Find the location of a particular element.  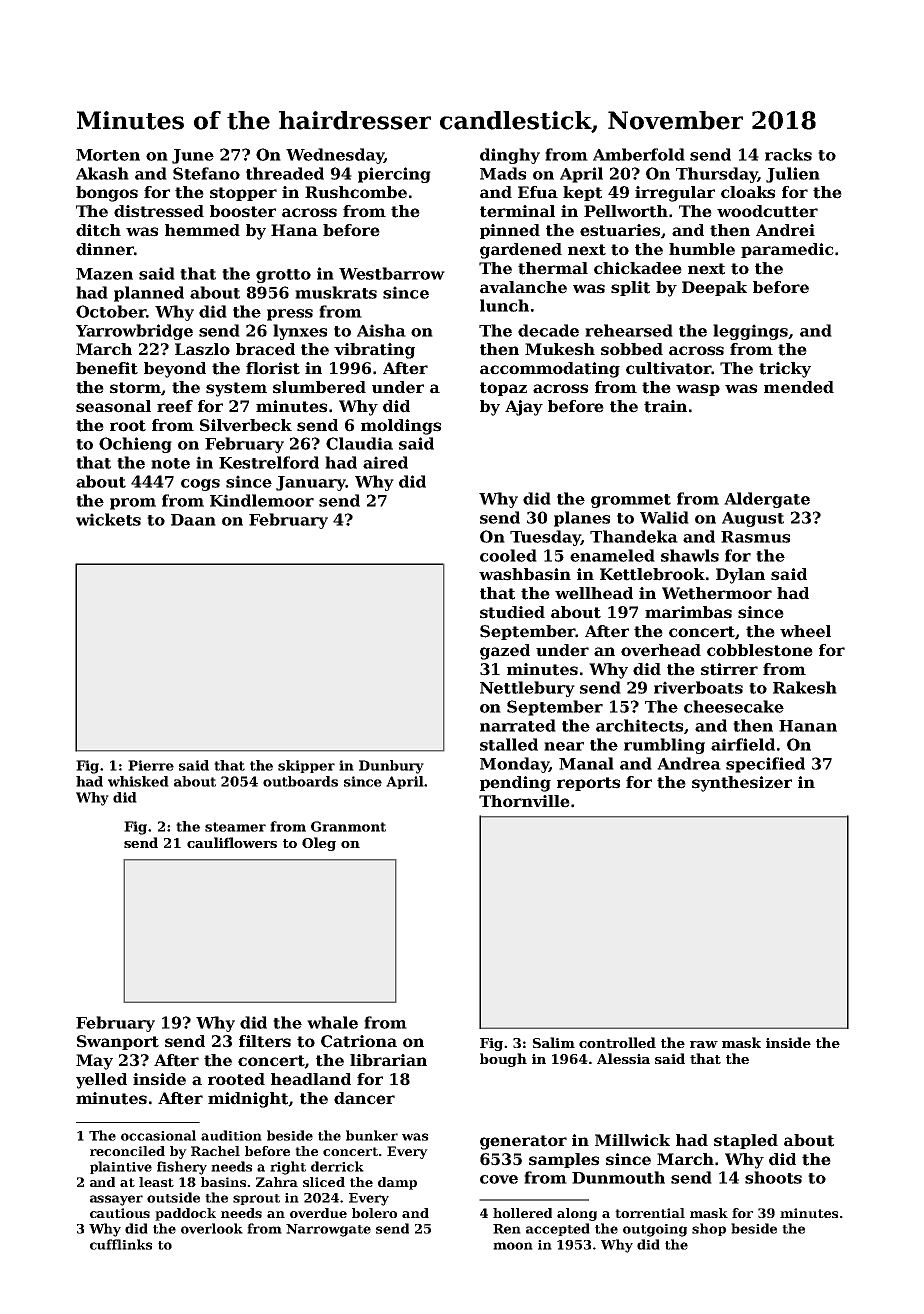

Ajay is located at coordinates (524, 408).
